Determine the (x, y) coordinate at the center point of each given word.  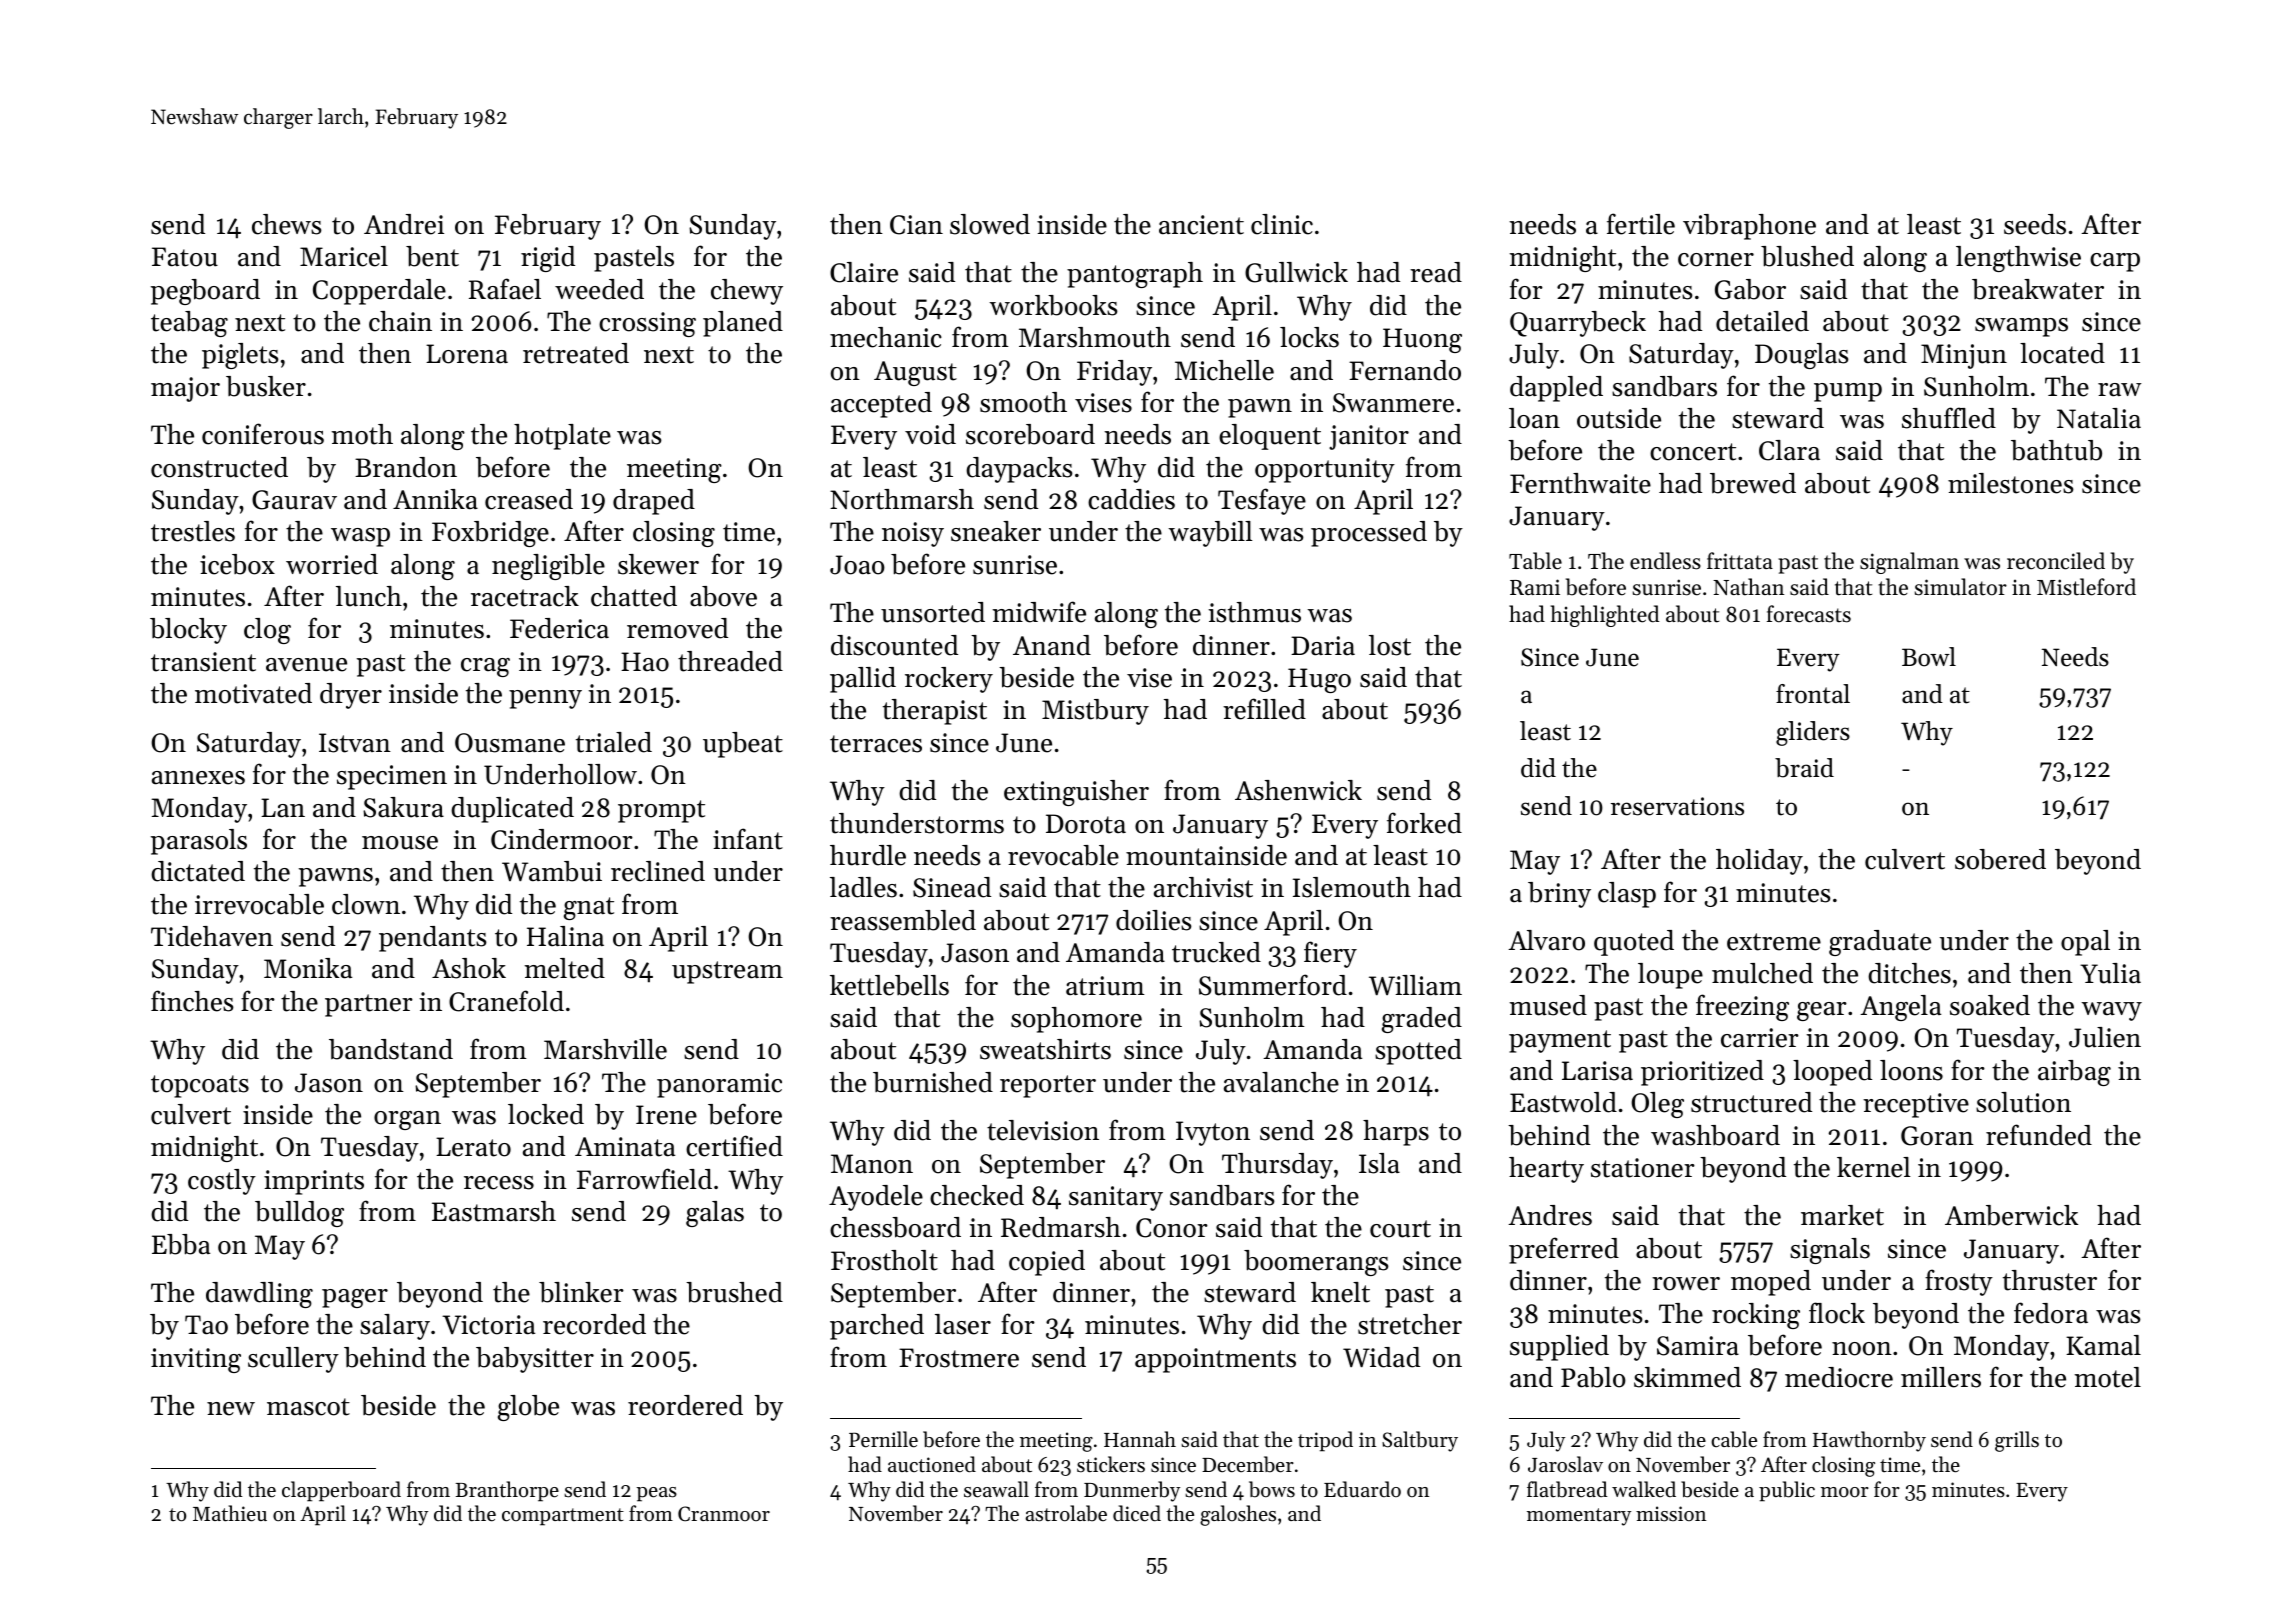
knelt (1340, 1292)
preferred (1564, 1250)
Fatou (185, 257)
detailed (1762, 321)
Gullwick (1296, 272)
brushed (734, 1292)
